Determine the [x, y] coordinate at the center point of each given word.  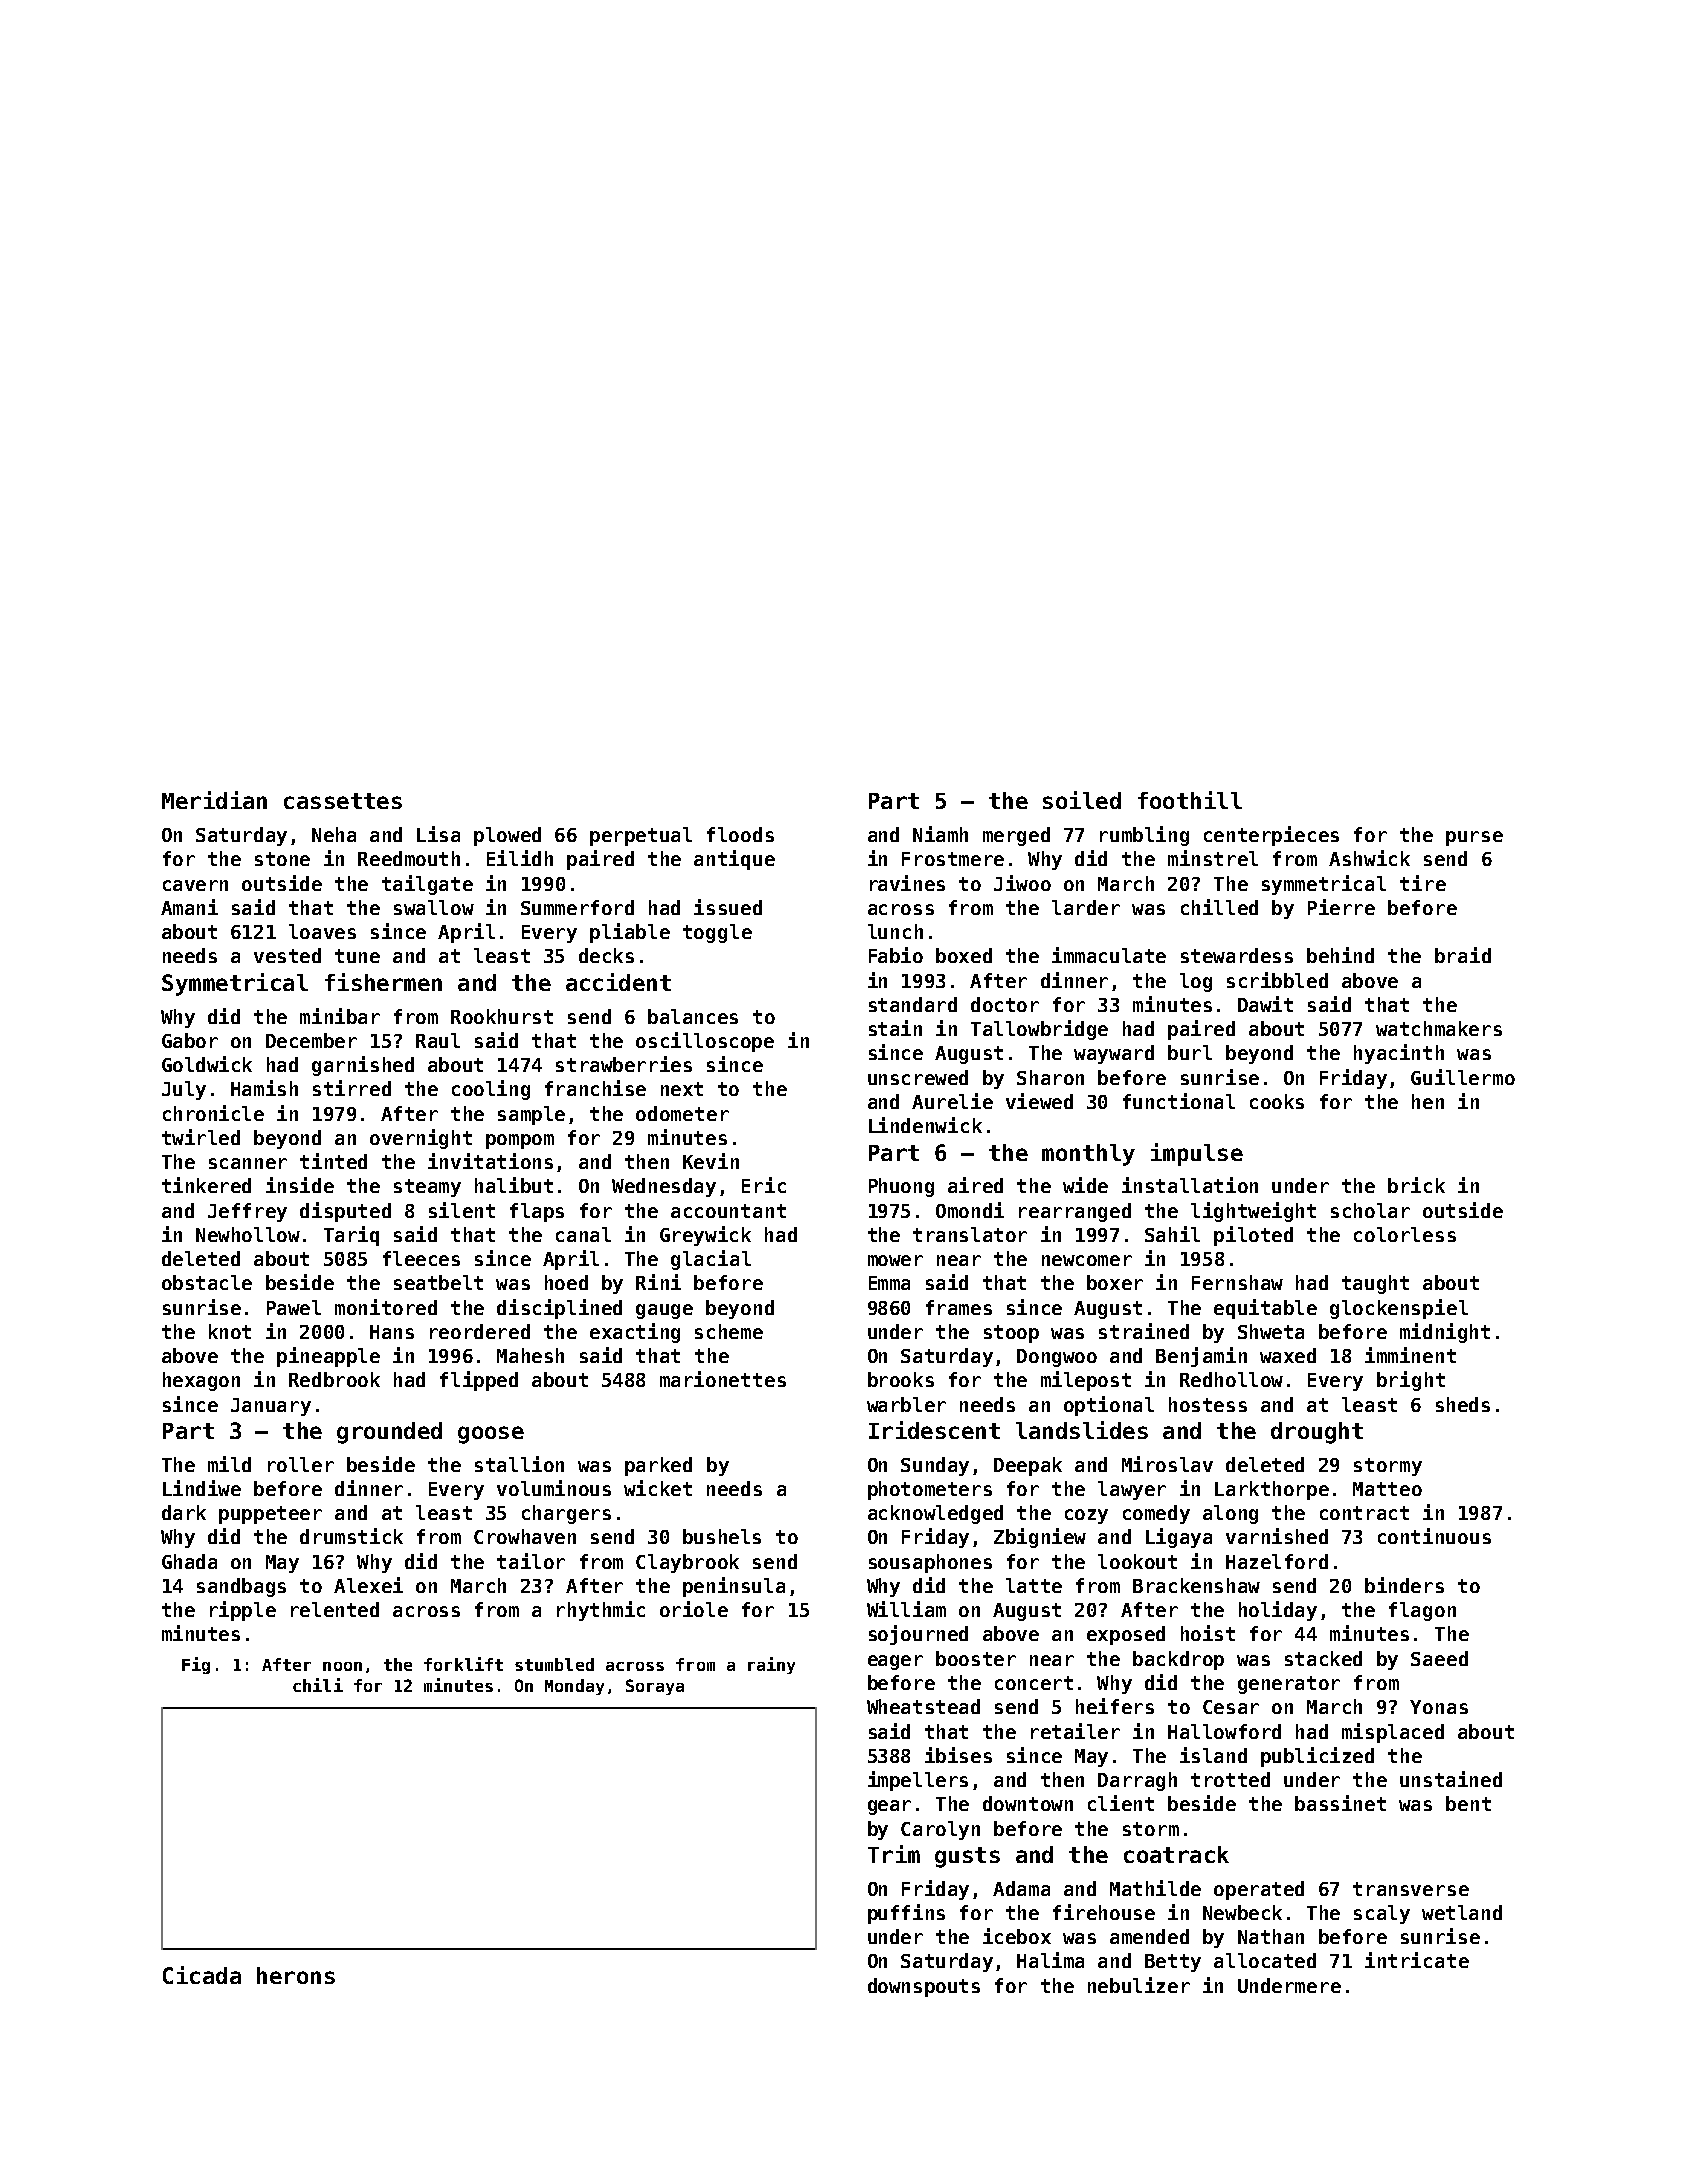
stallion [519, 1464]
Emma [889, 1283]
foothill [1190, 800]
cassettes [343, 801]
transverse [1411, 1889]
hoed [566, 1282]
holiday [1278, 1611]
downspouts [924, 1987]
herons [296, 1975]
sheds [1463, 1404]
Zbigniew [1040, 1538]
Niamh [940, 834]
